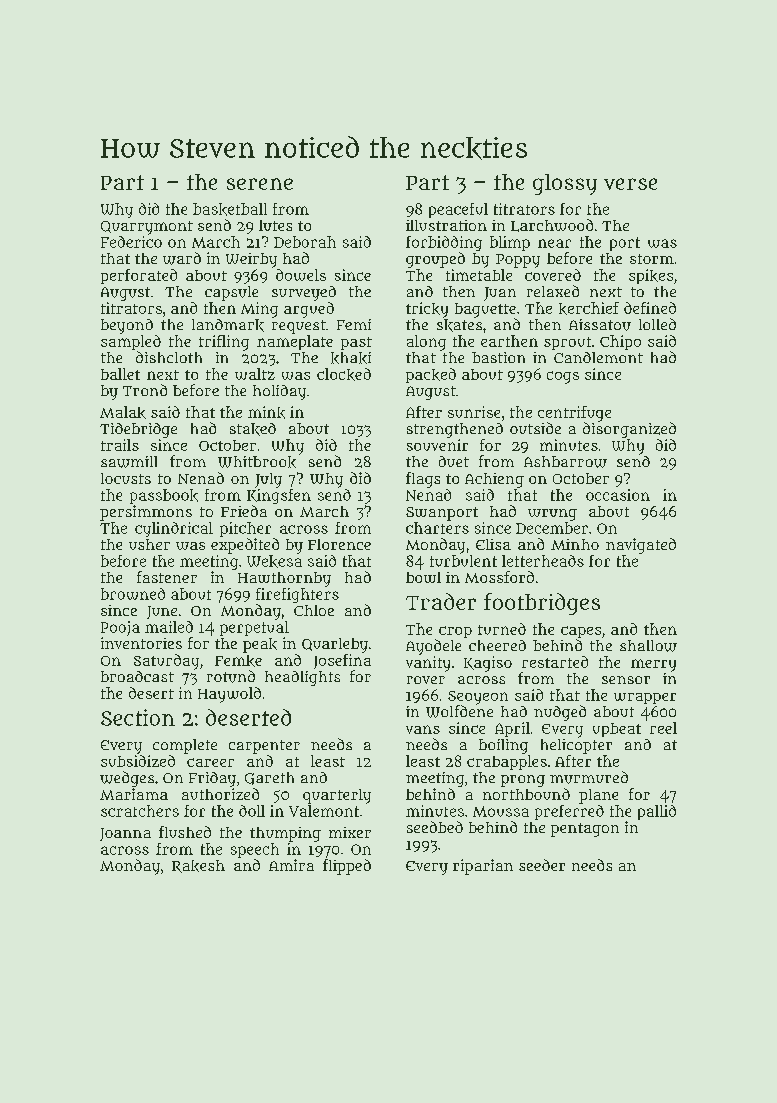 The width and height of the document is (777, 1103). What do you see at coordinates (275, 225) in the document?
I see `lutes` at bounding box center [275, 225].
